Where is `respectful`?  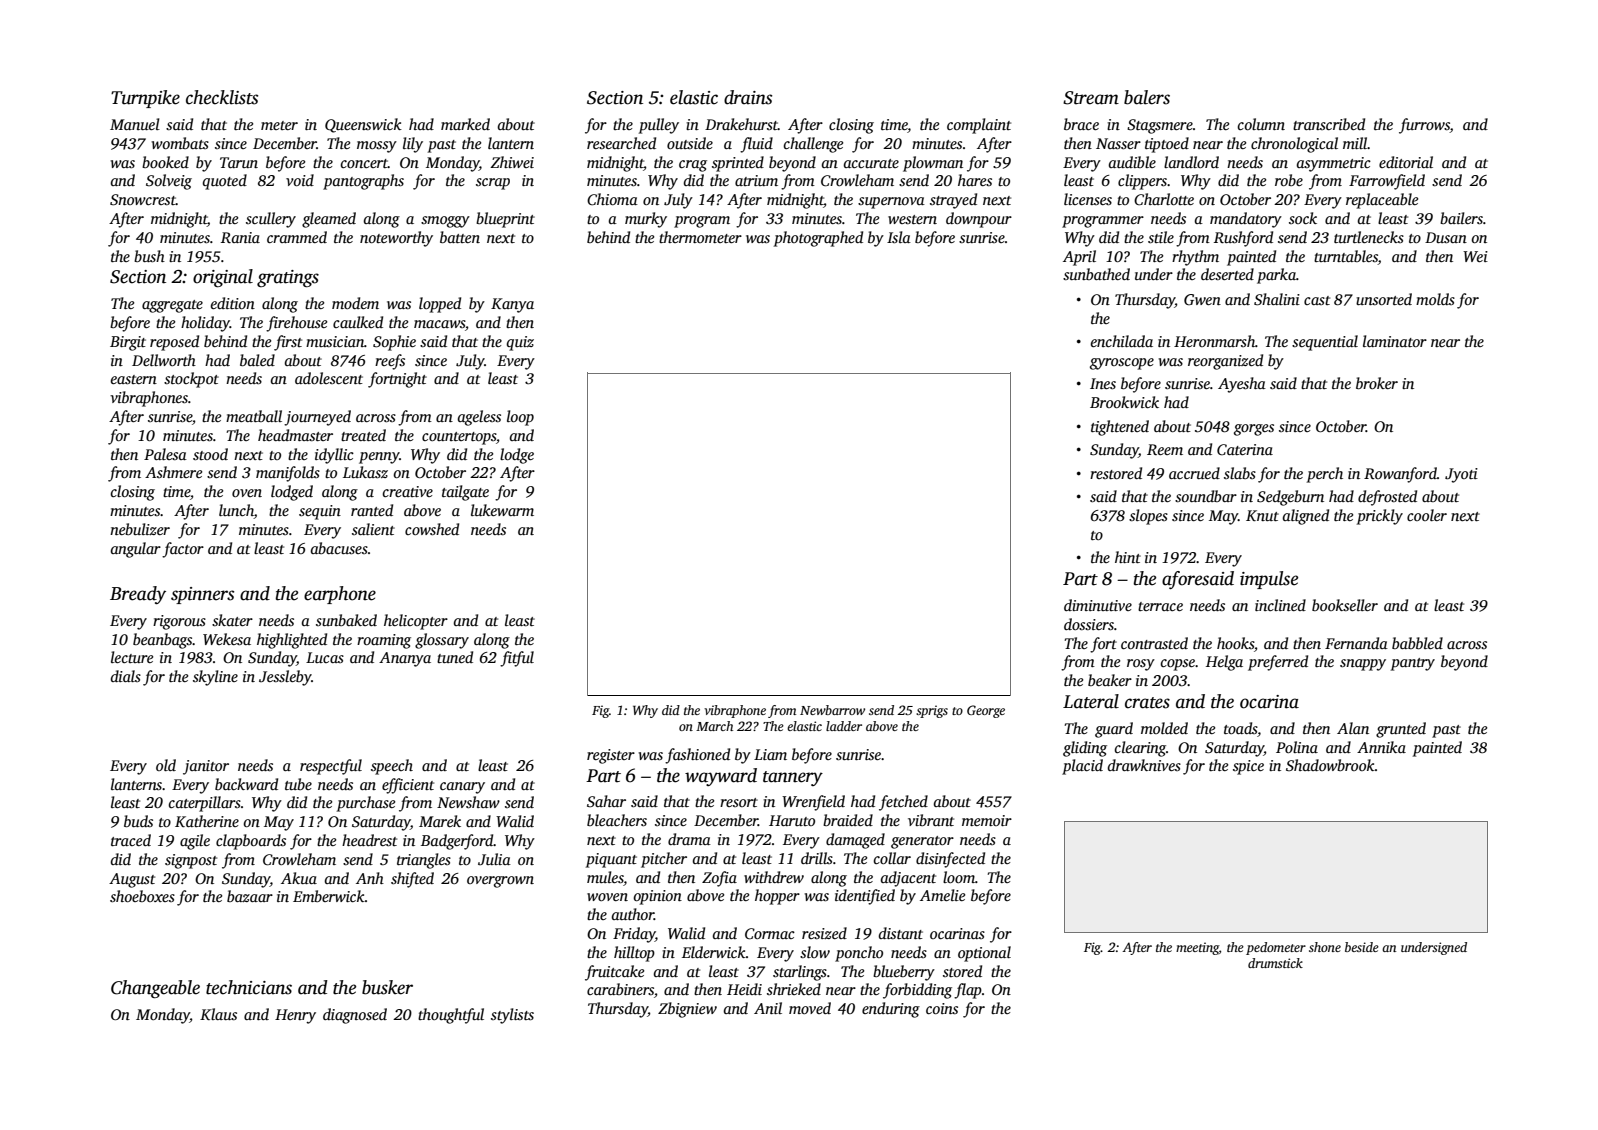
respectful is located at coordinates (331, 767).
